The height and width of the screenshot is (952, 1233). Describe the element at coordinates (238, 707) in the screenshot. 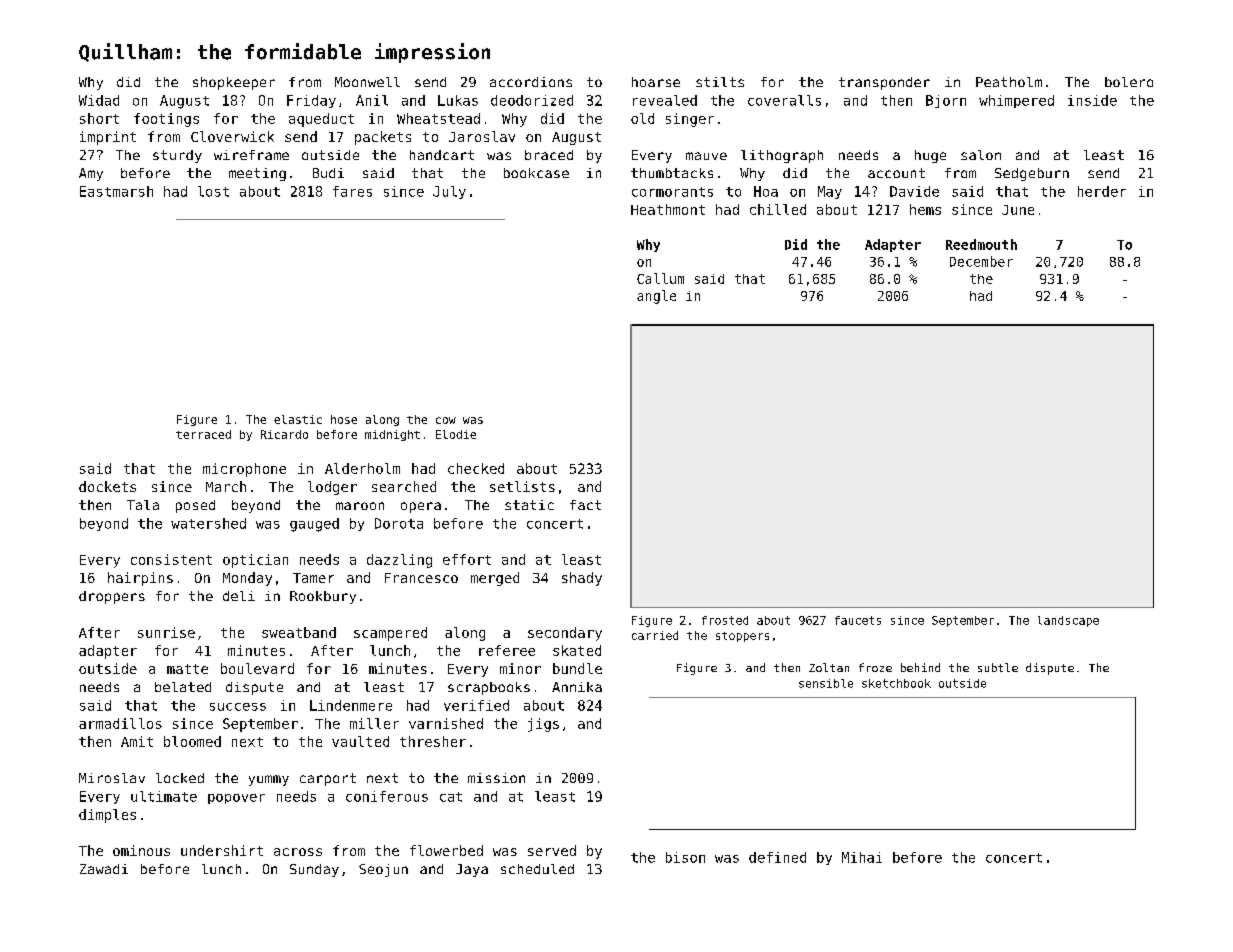

I see `success` at that location.
